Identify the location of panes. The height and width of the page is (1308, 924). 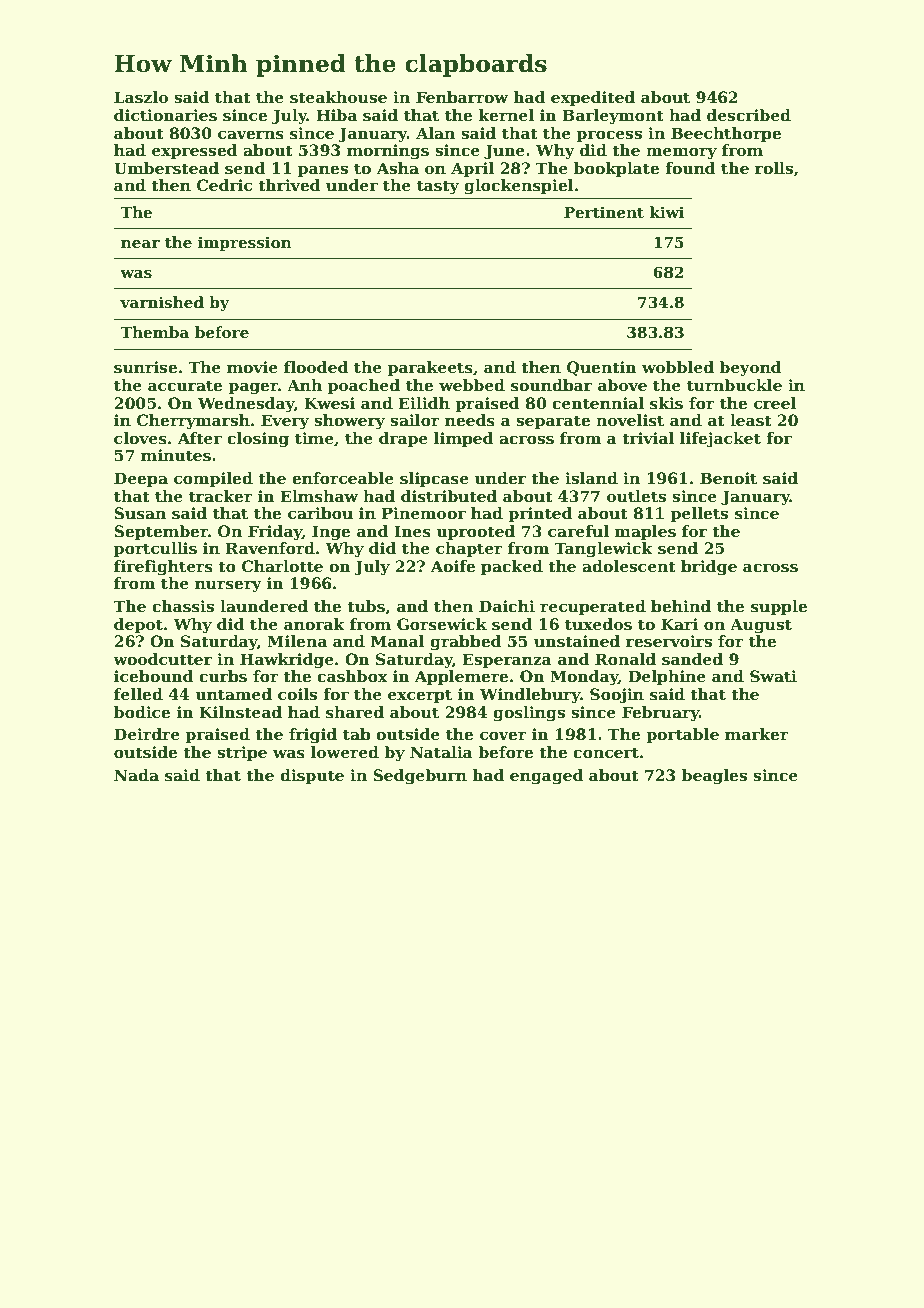
(323, 171).
